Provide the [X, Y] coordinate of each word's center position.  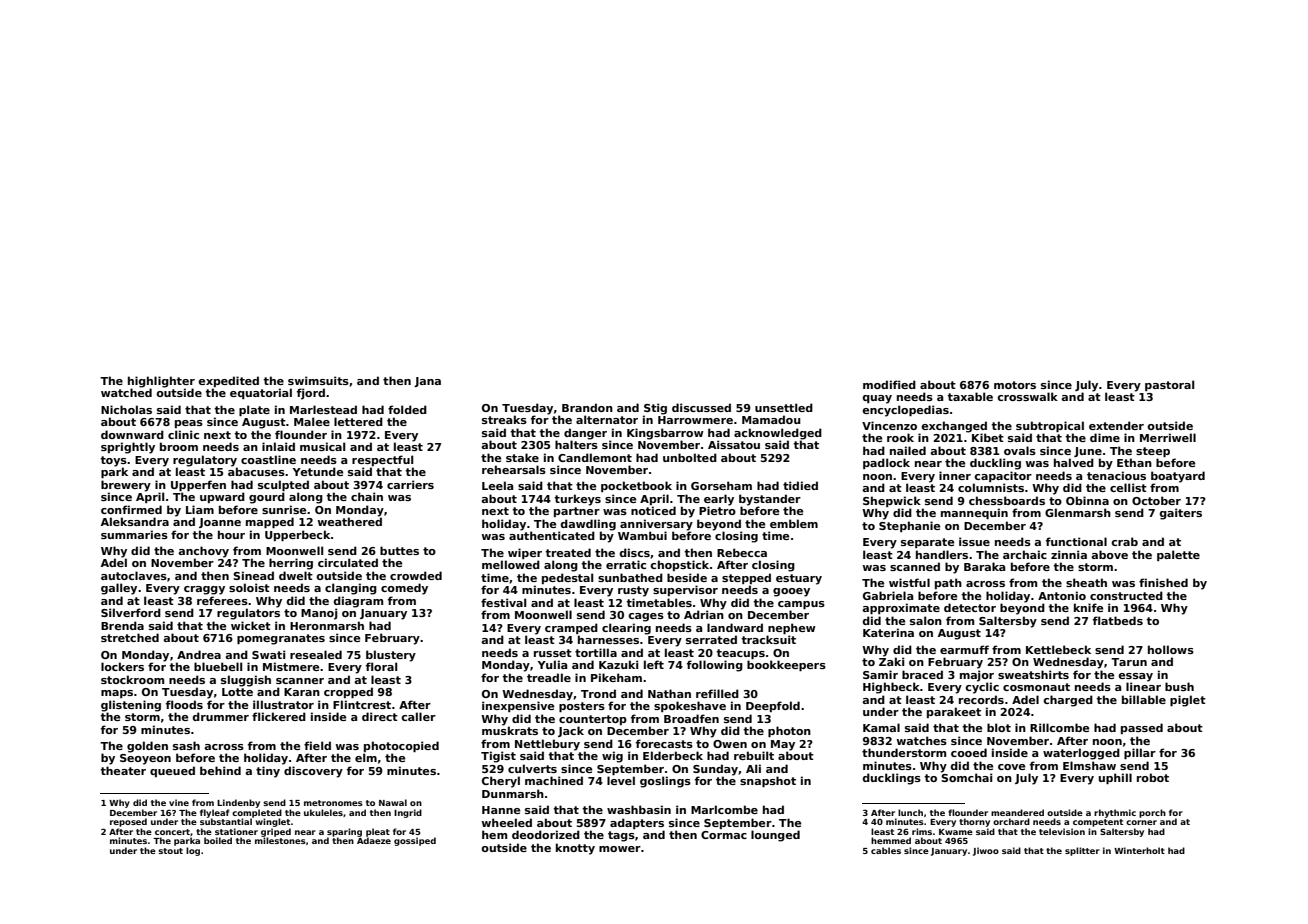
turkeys [577, 500]
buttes [399, 550]
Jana [427, 382]
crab [1124, 541]
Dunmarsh [513, 793]
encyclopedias [905, 411]
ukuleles [323, 812]
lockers [122, 666]
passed [1142, 728]
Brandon [587, 407]
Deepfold [773, 706]
